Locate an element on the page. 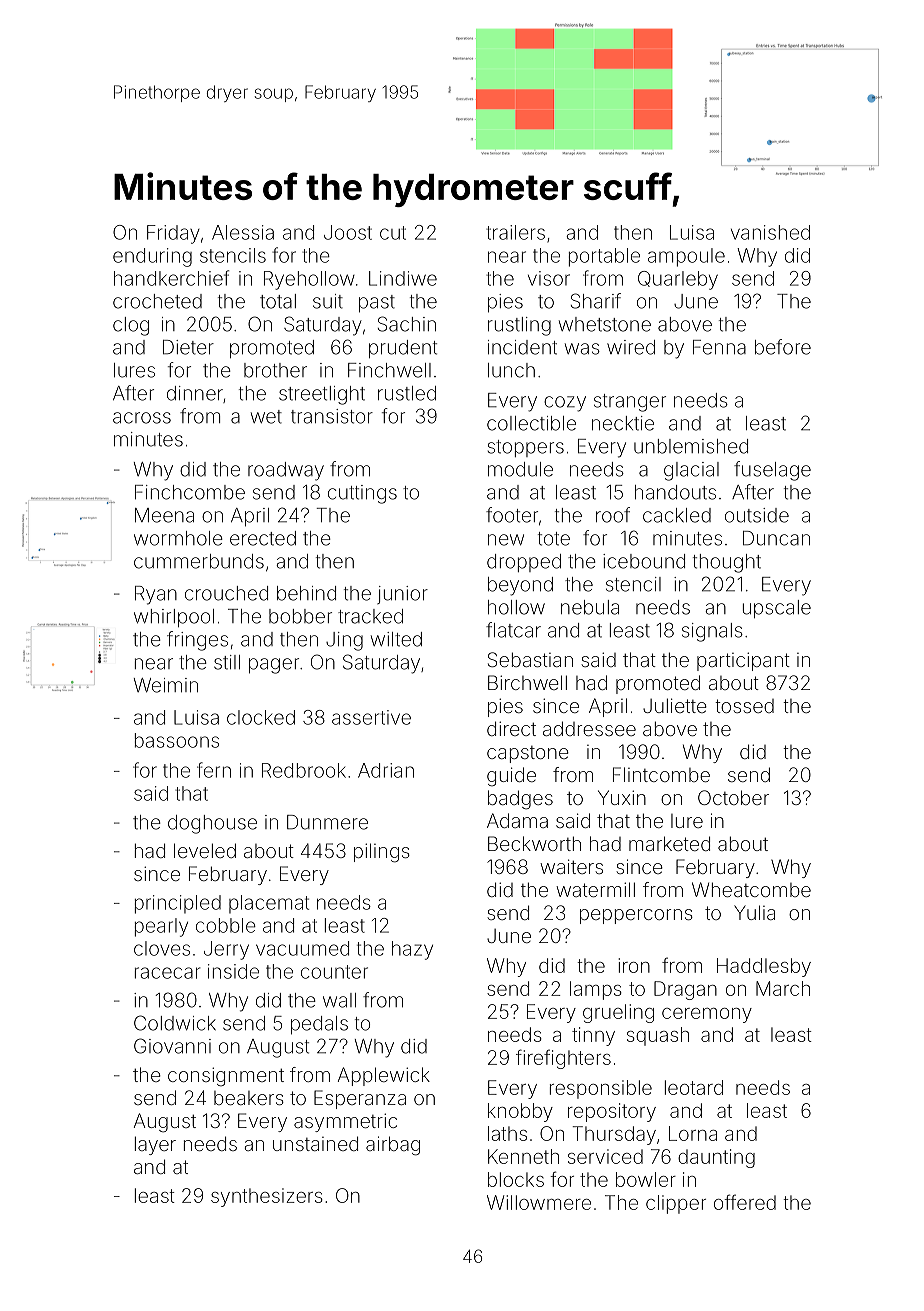 Image resolution: width=924 pixels, height=1311 pixels. cuttings is located at coordinates (362, 494).
